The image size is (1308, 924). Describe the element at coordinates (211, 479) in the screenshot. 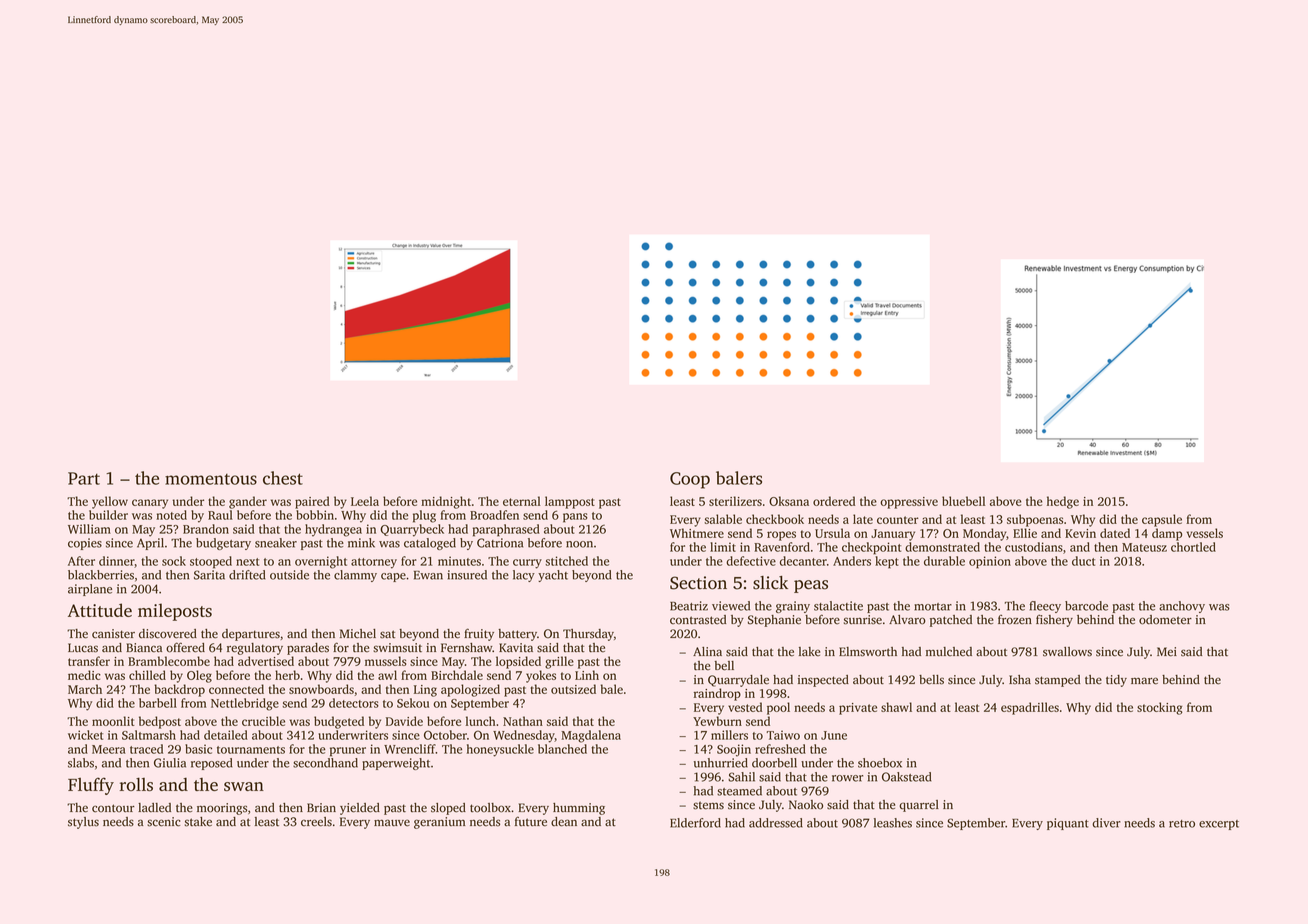

I see `momentous` at that location.
